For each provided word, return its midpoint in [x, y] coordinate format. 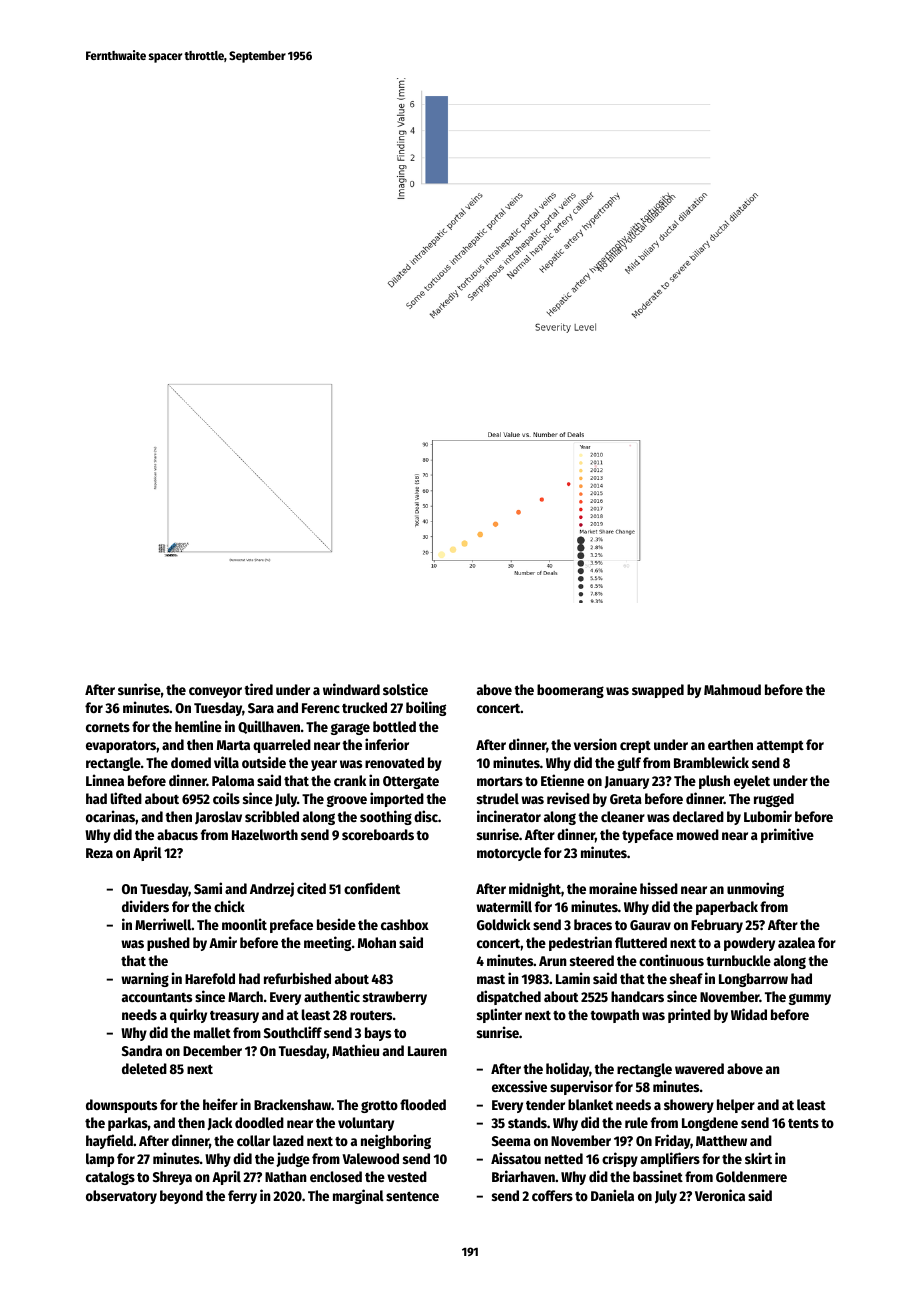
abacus [177, 834]
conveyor [215, 692]
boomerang [570, 691]
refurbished [297, 978]
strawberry [395, 998]
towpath [614, 1016]
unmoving [755, 889]
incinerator [509, 816]
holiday [567, 1069]
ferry [242, 1197]
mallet [212, 1032]
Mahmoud [732, 689]
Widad [749, 1014]
